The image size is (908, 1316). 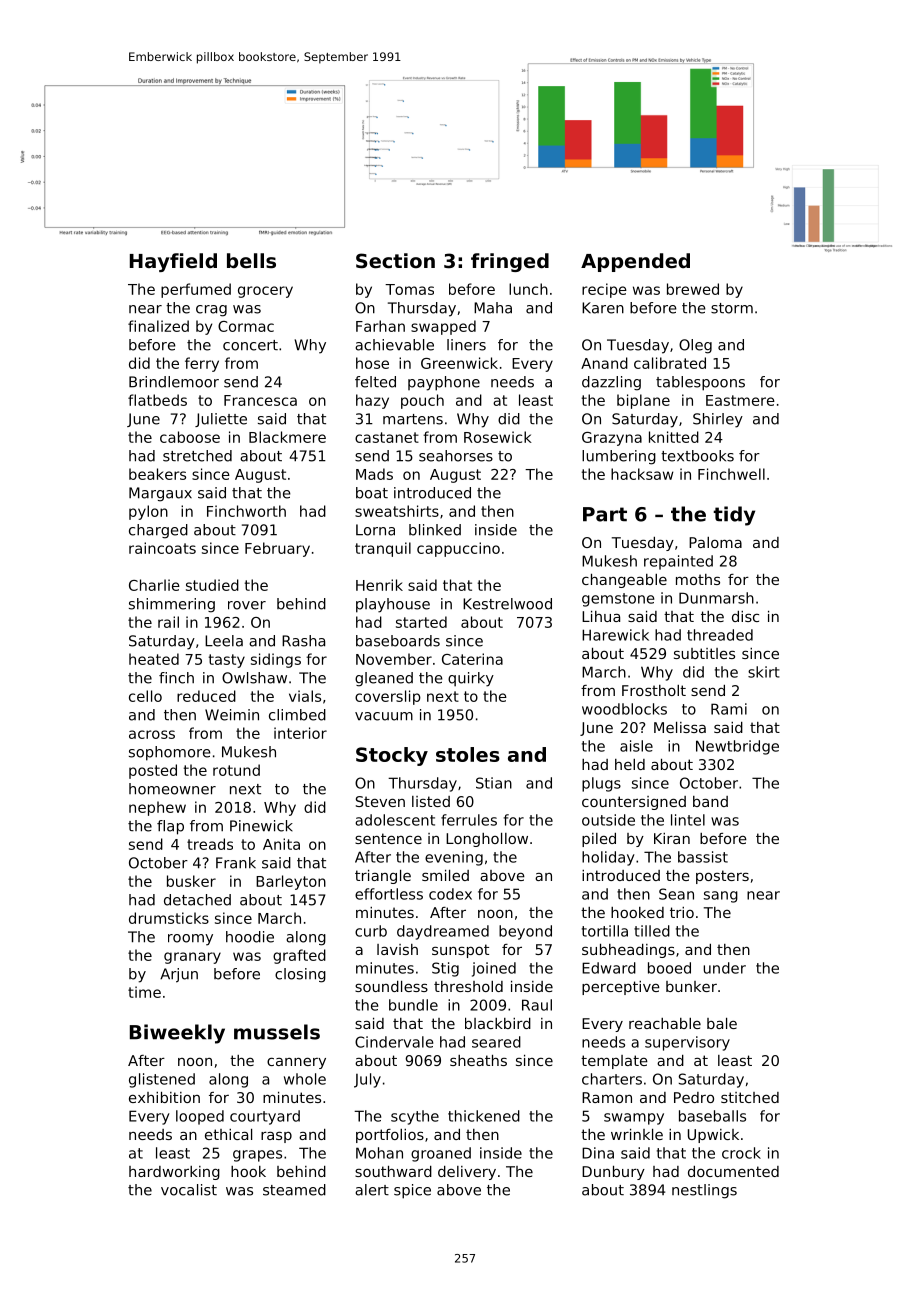 What do you see at coordinates (764, 672) in the screenshot?
I see `skirt` at bounding box center [764, 672].
